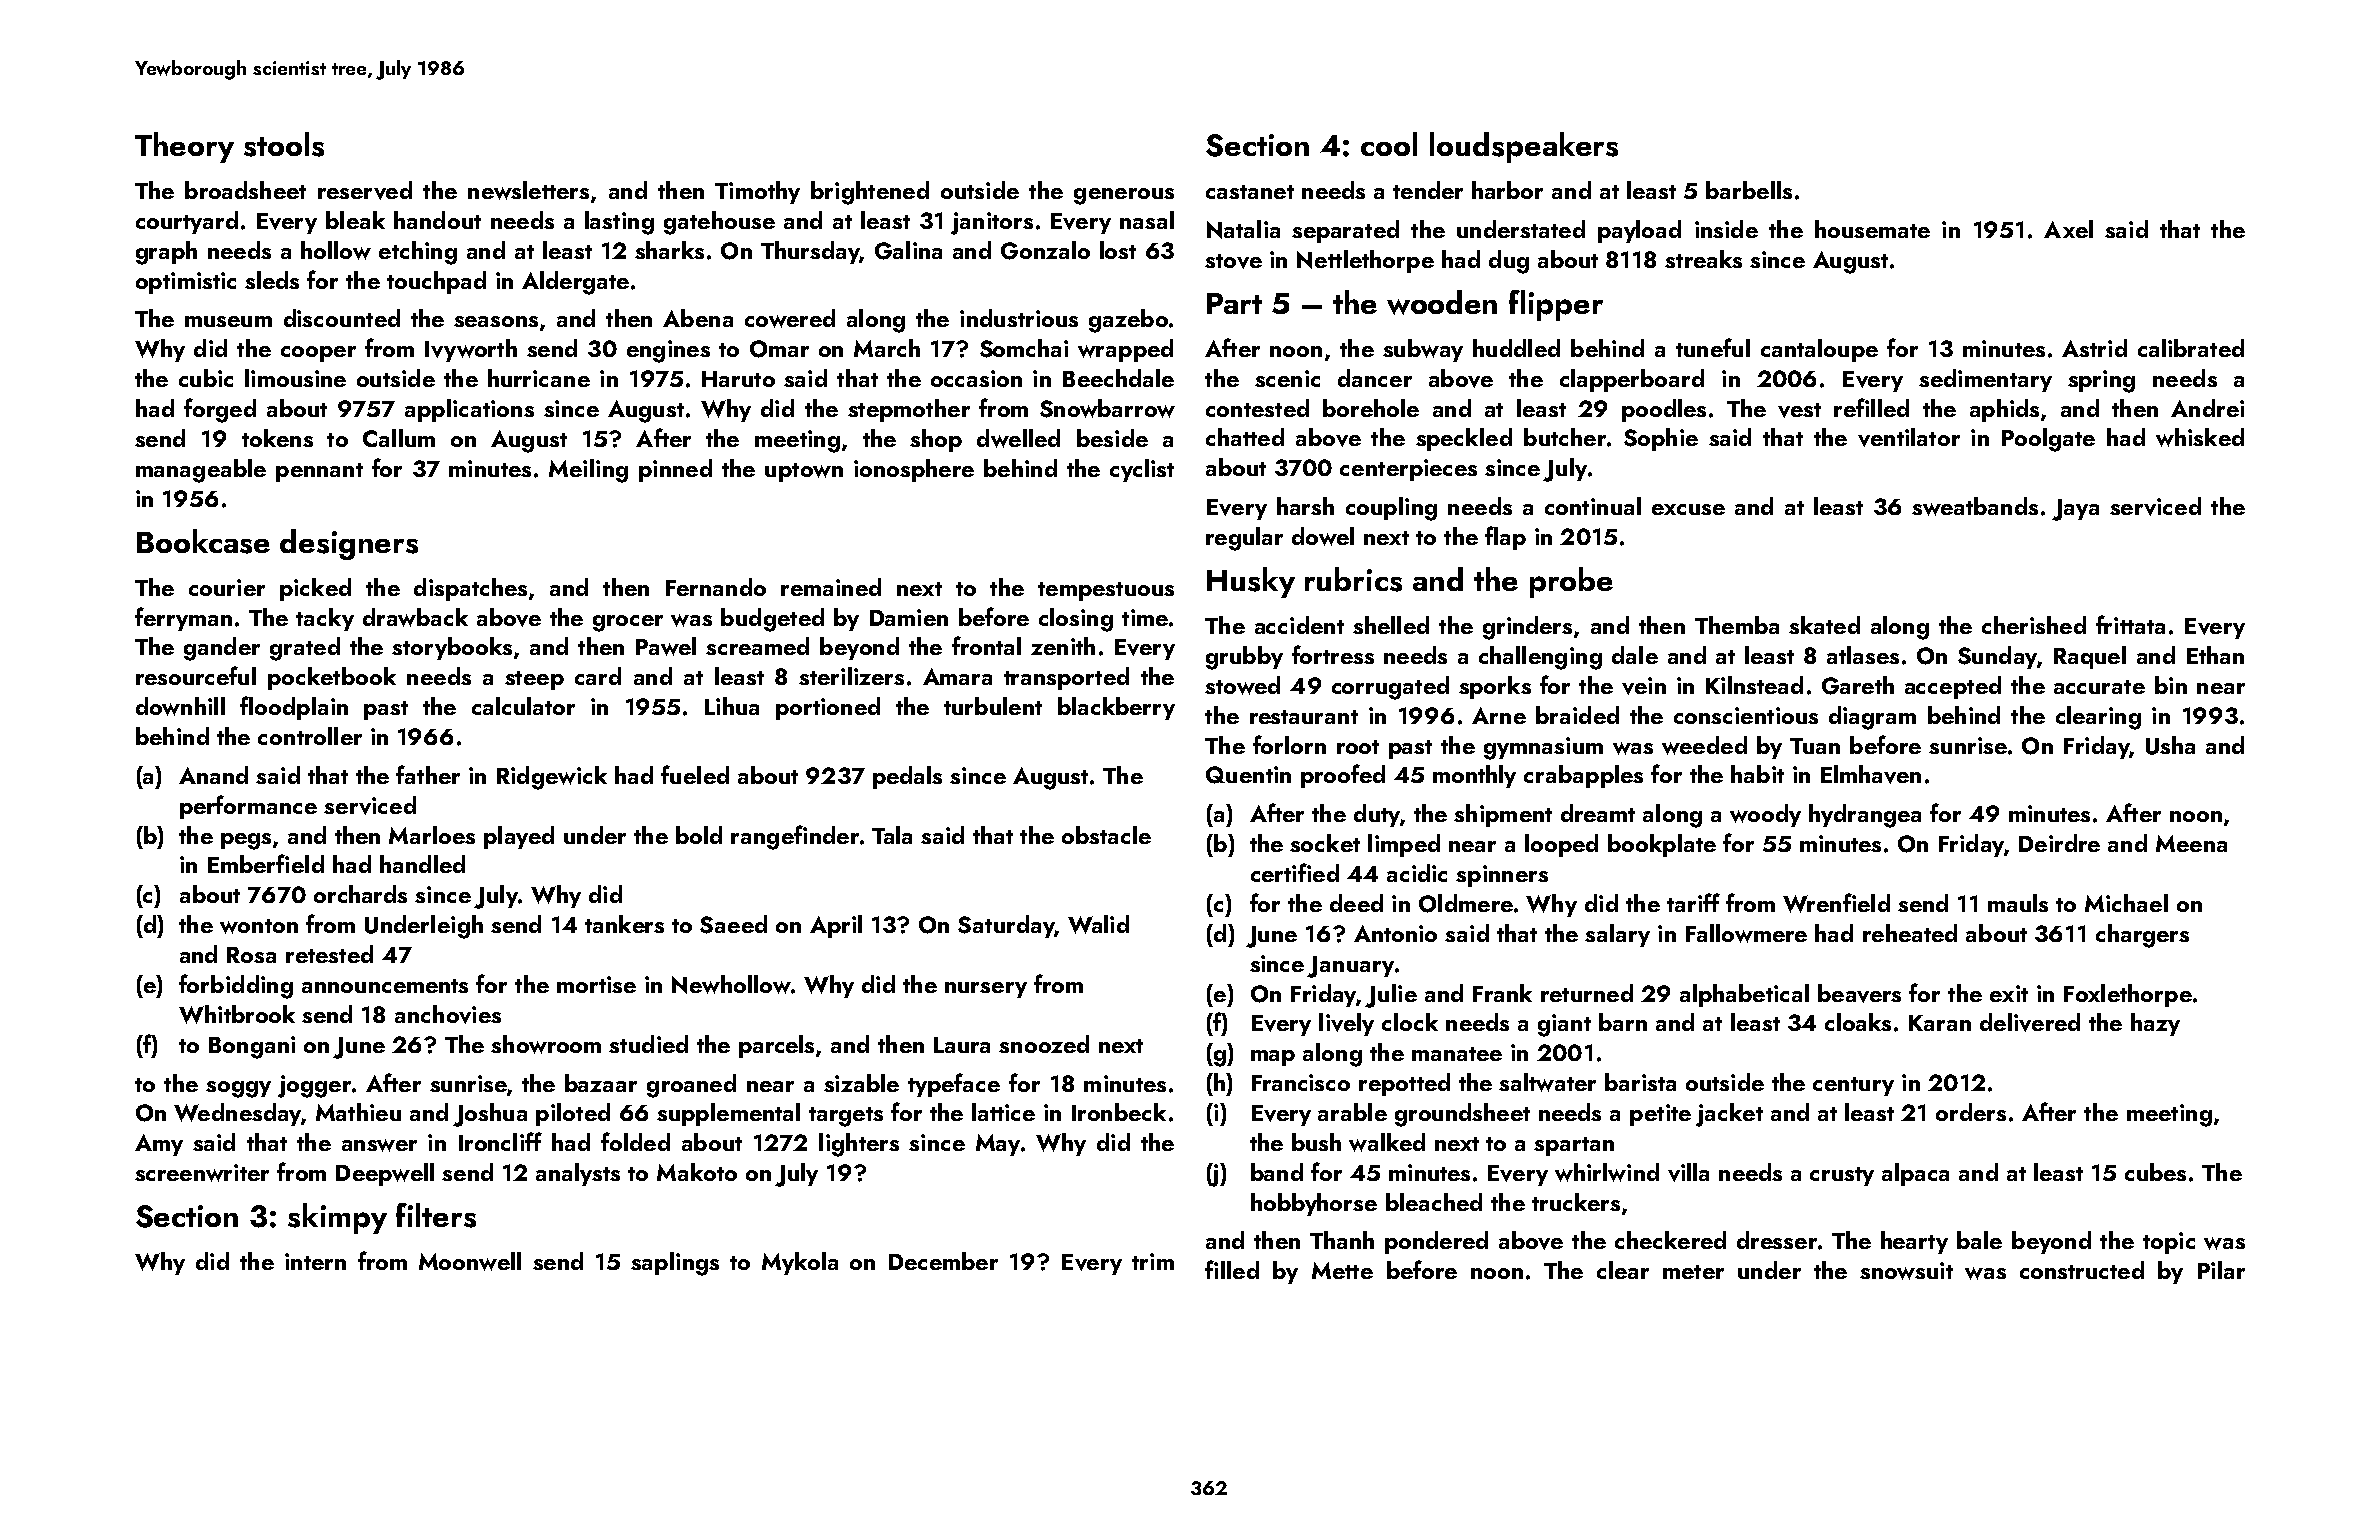 The height and width of the screenshot is (1540, 2380). Describe the element at coordinates (1314, 1204) in the screenshot. I see `hobbyhorse` at that location.
